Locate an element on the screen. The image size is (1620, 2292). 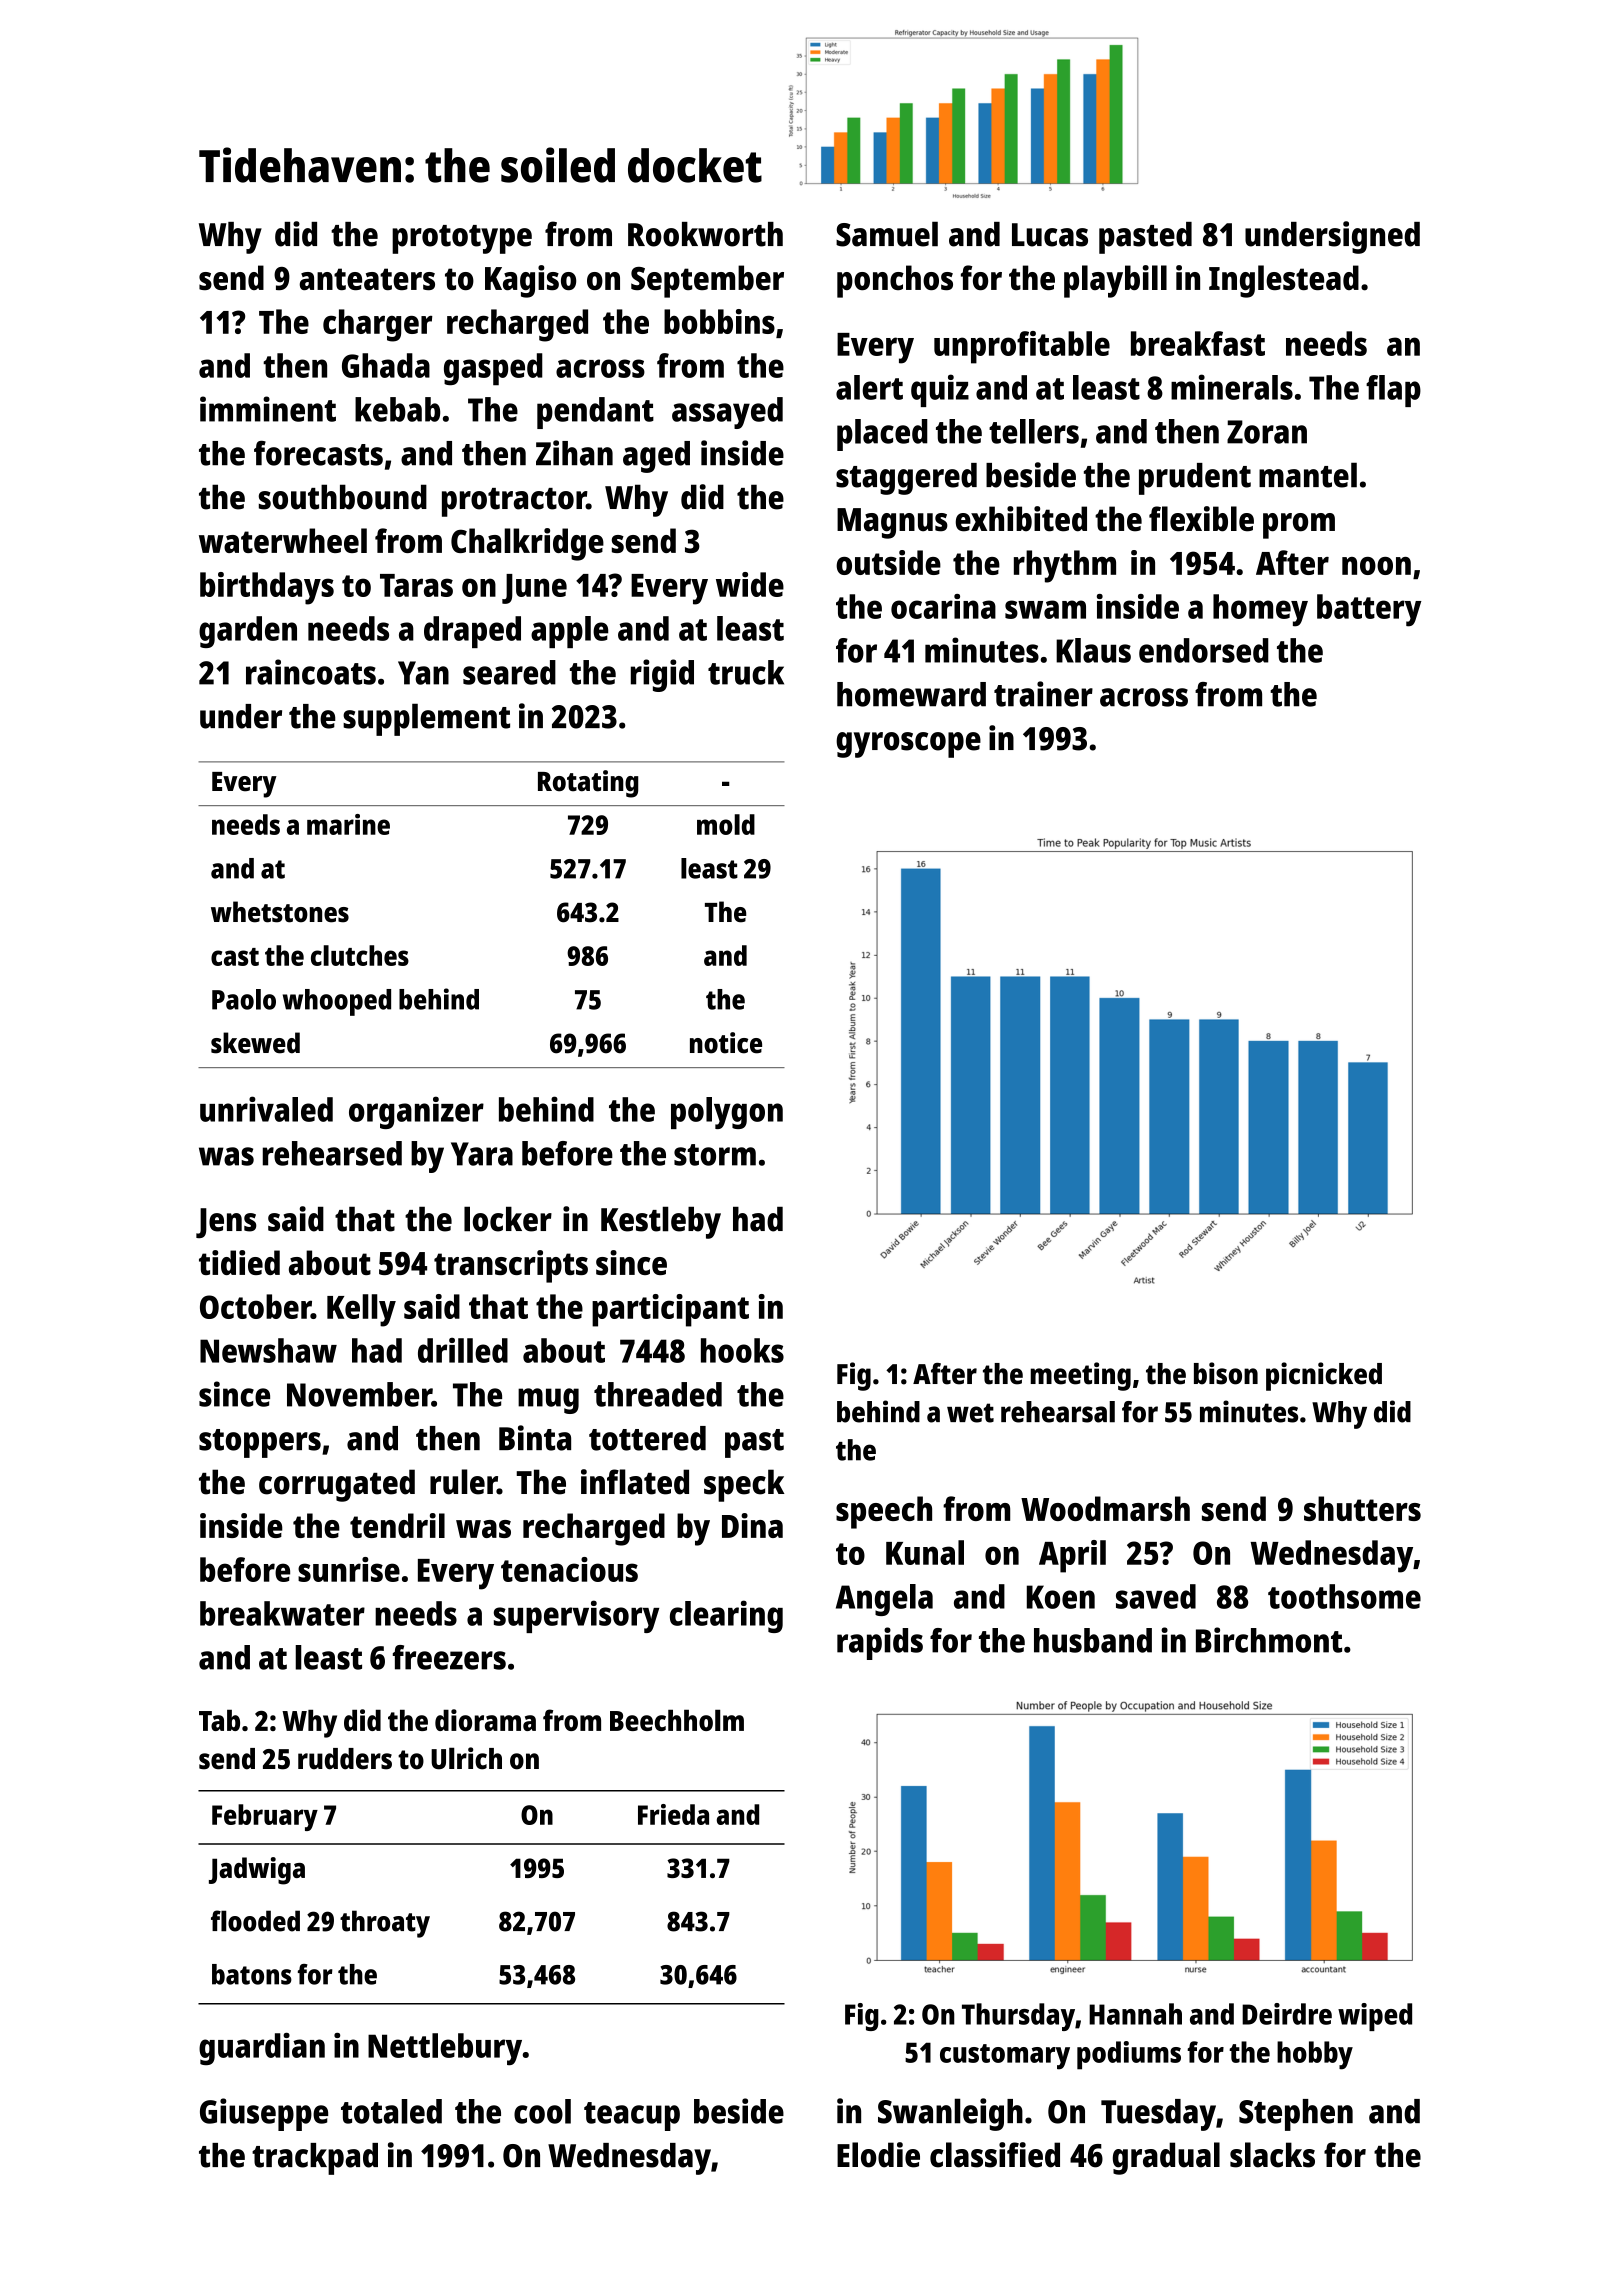
teacup is located at coordinates (632, 2116).
